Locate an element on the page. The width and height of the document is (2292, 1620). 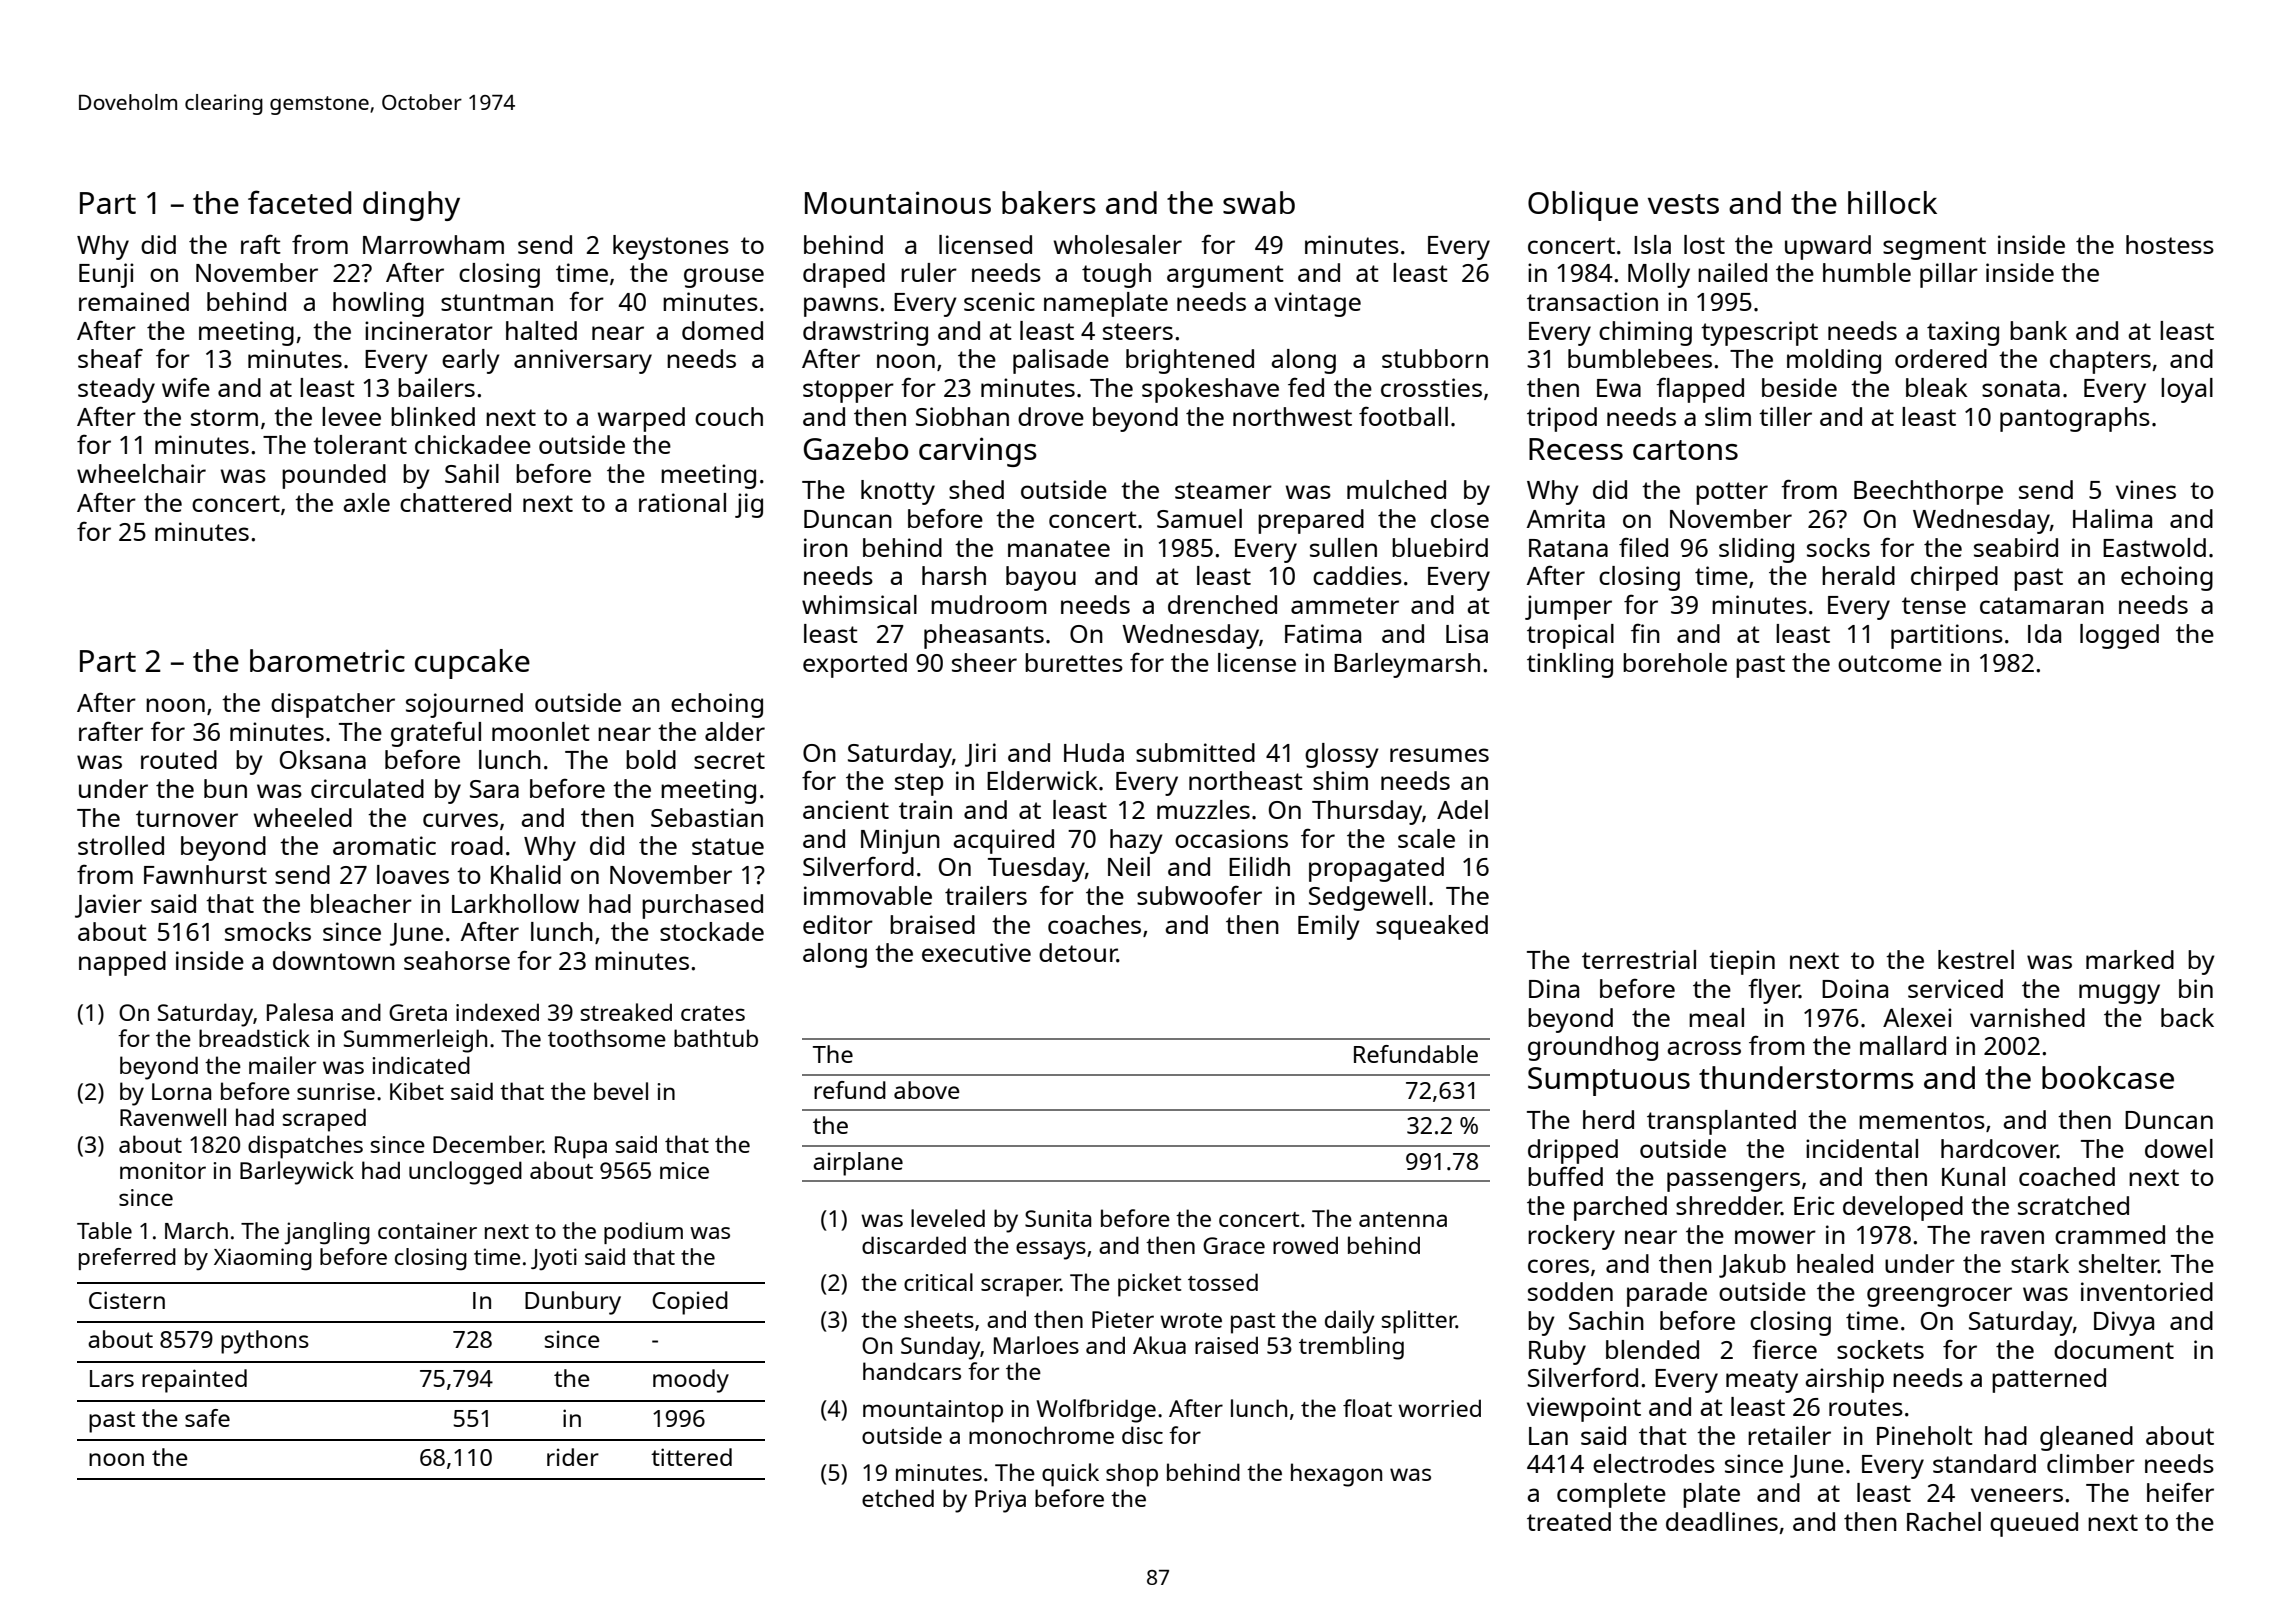
Marrowham is located at coordinates (433, 244).
